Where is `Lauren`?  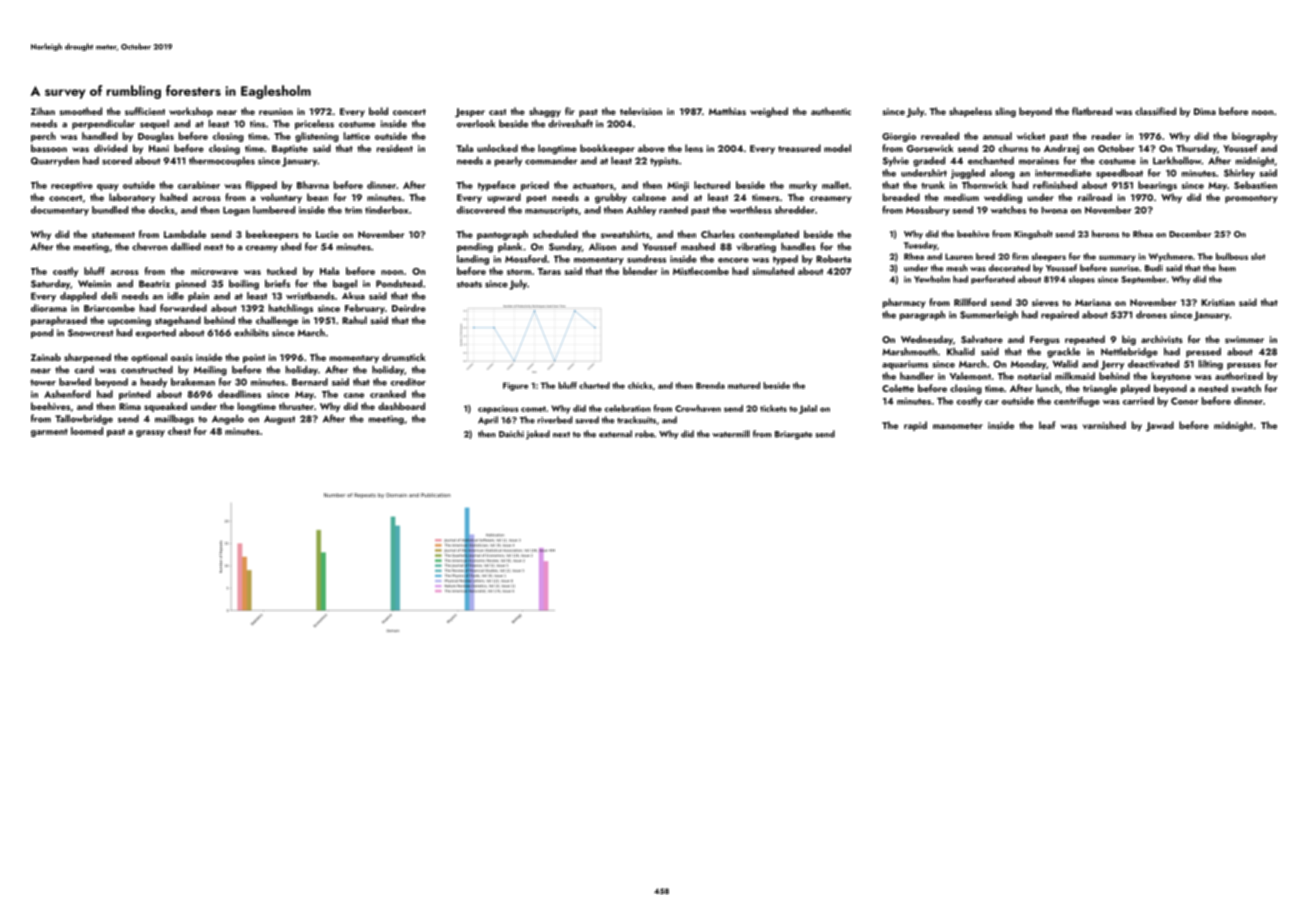 Lauren is located at coordinates (959, 256).
